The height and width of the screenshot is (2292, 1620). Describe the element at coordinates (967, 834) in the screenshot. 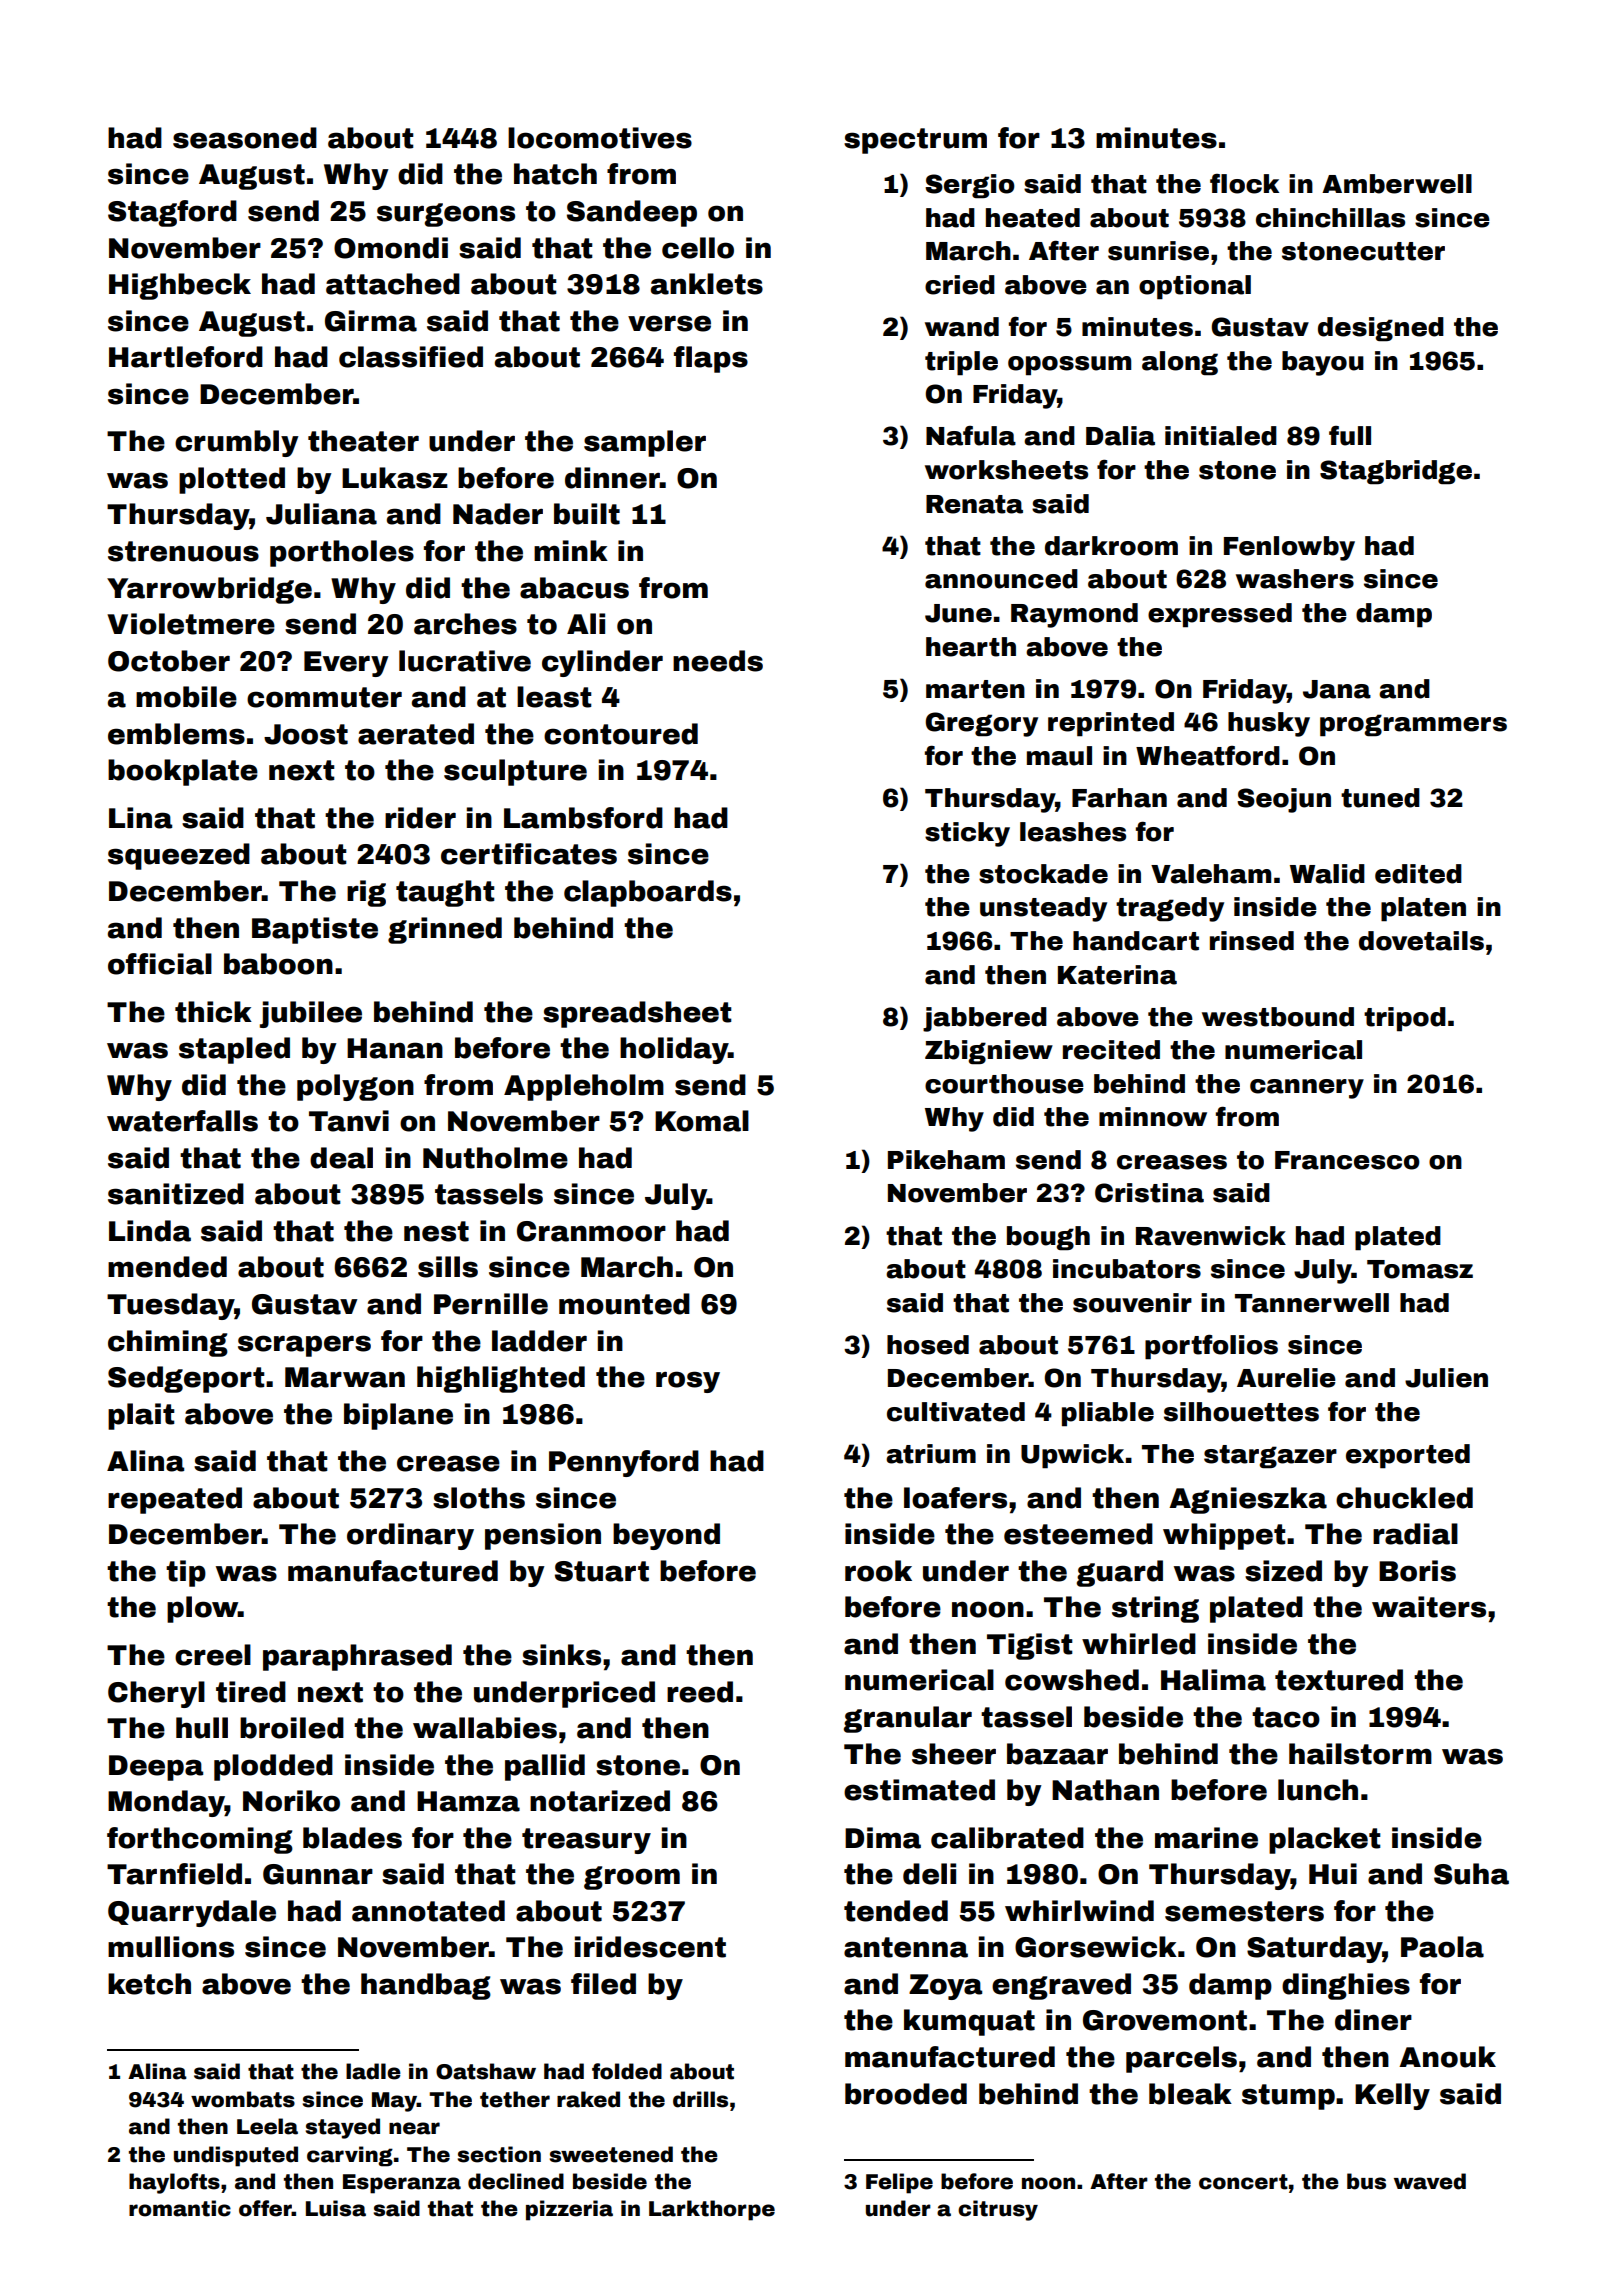

I see `sticky` at that location.
